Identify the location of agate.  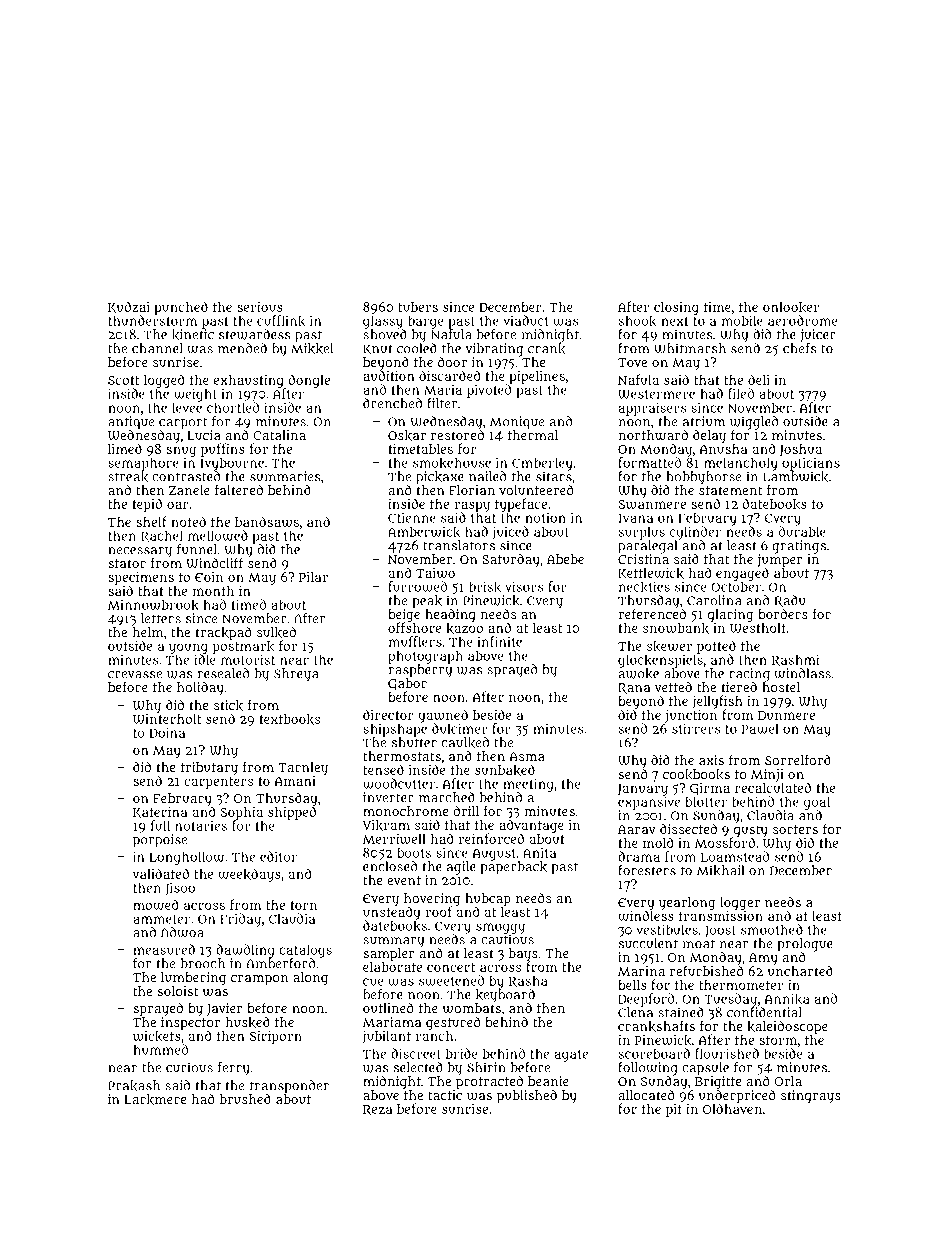
(571, 1056).
